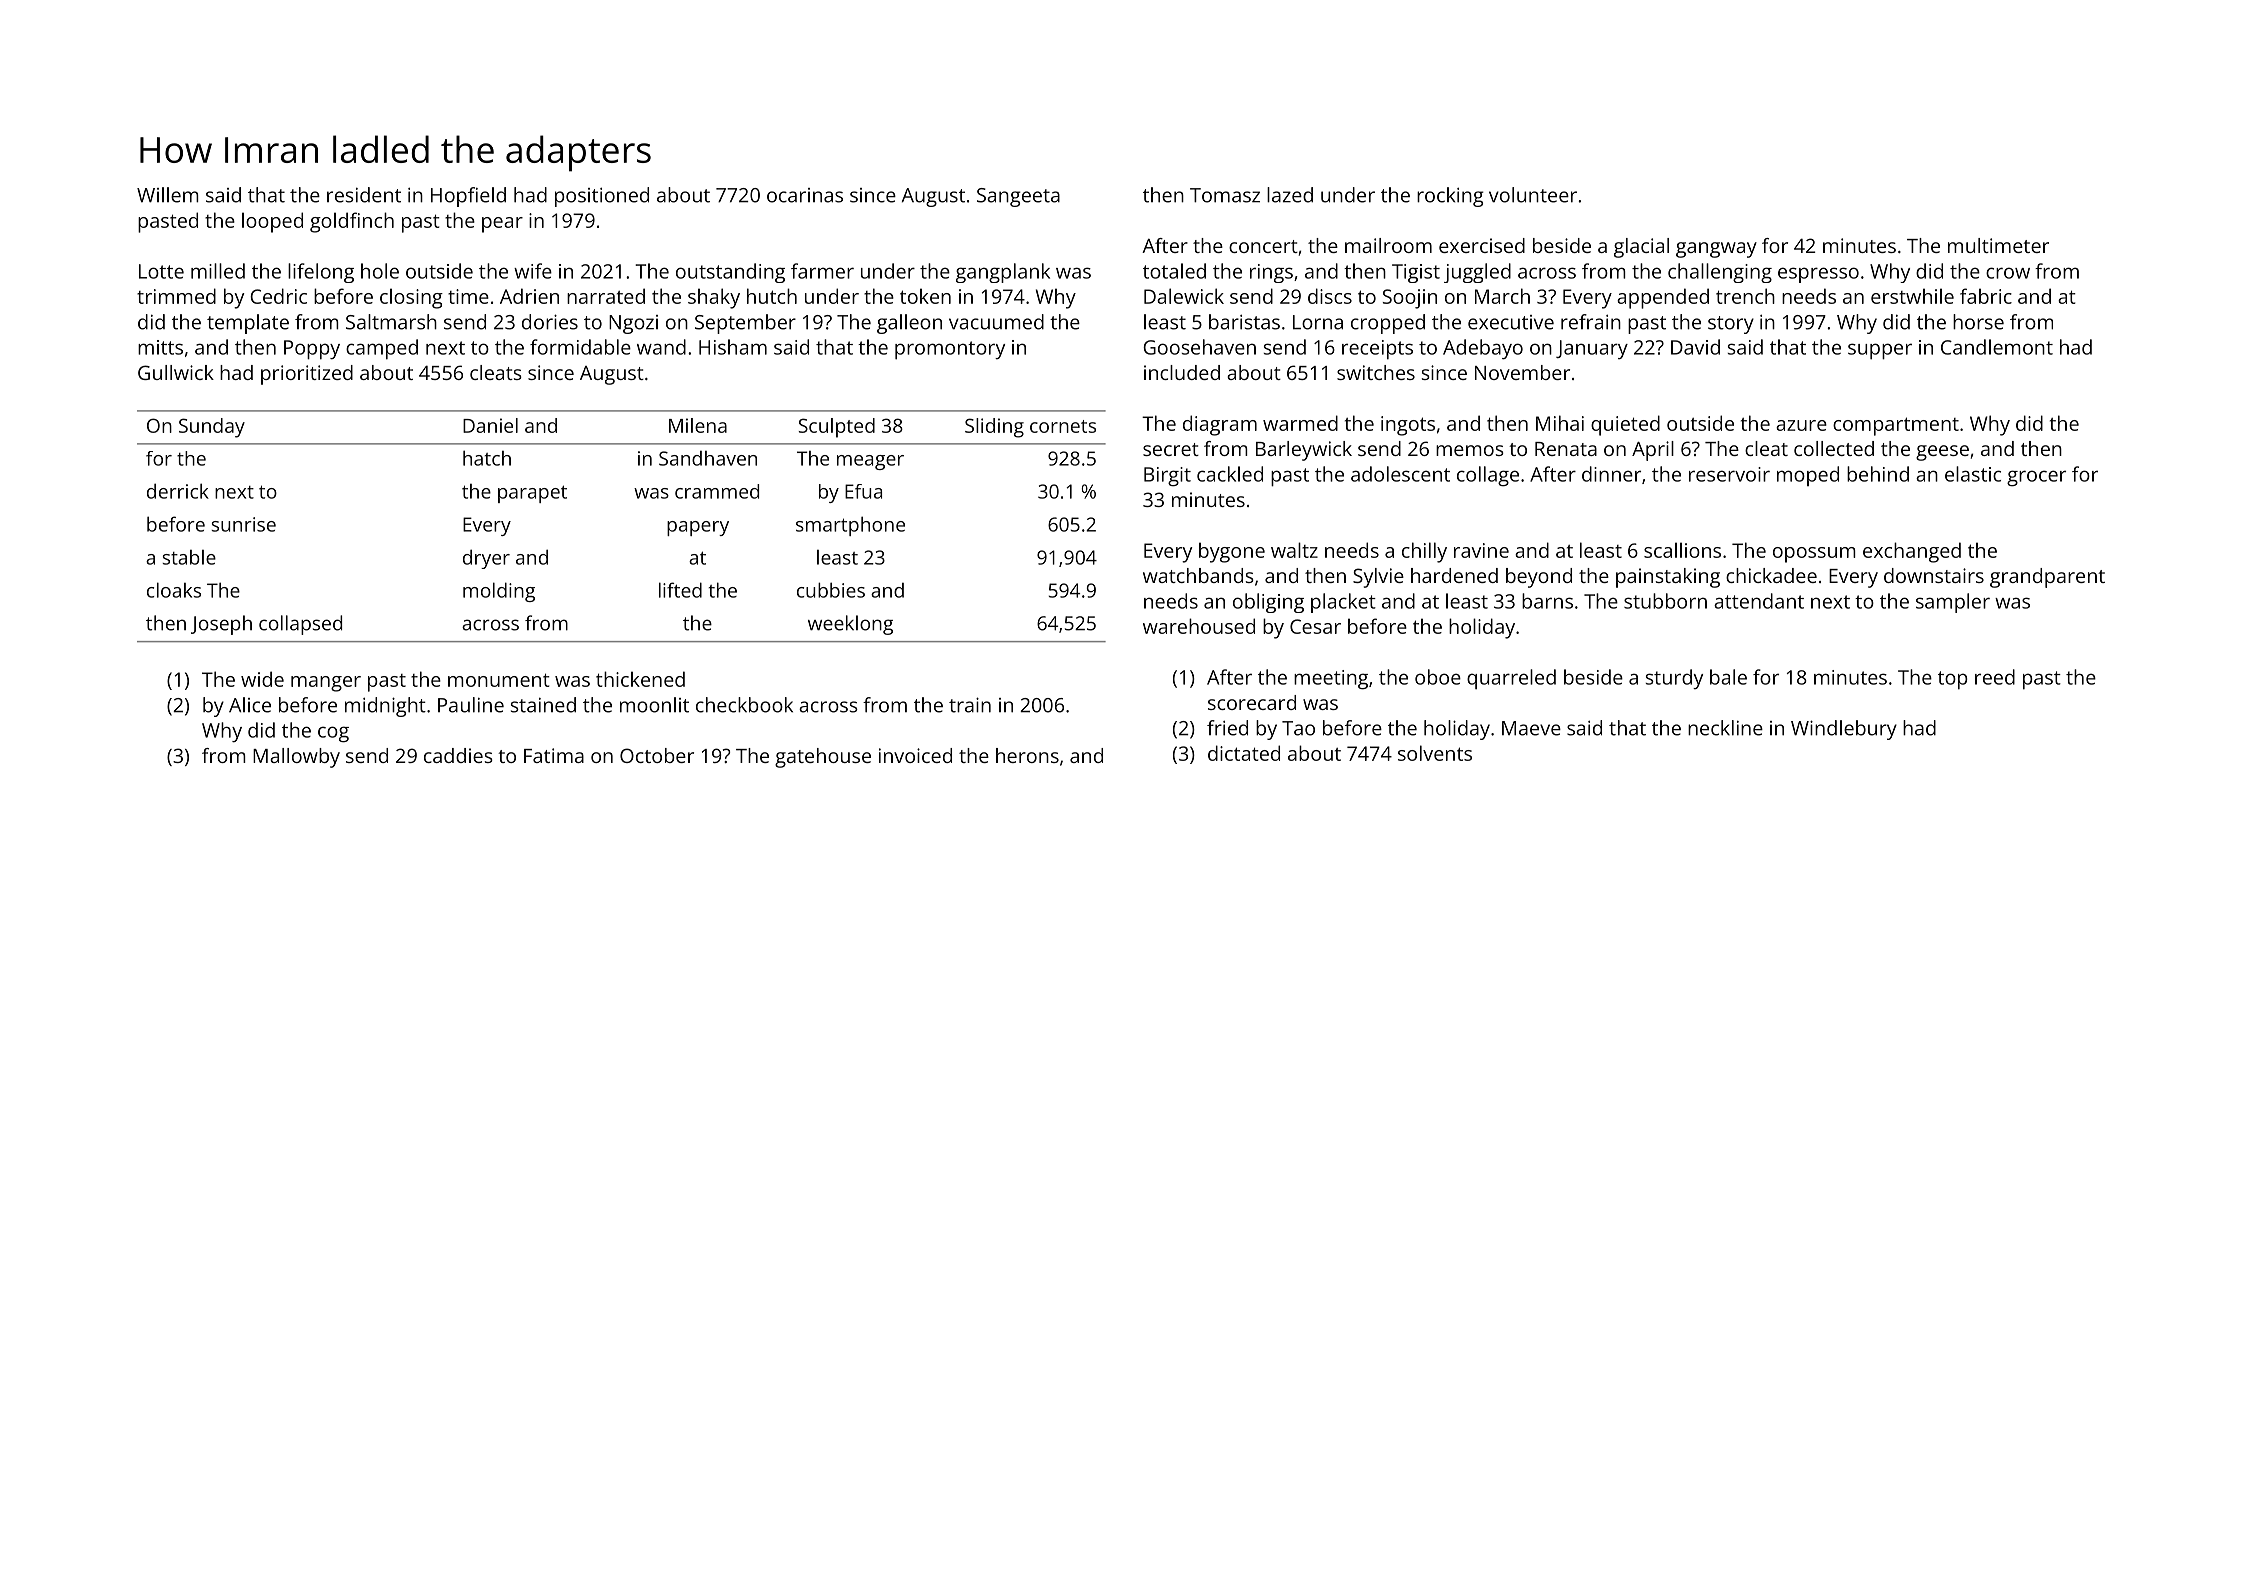 This page has width=2248, height=1590. Describe the element at coordinates (2036, 478) in the page. I see `grocer` at that location.
